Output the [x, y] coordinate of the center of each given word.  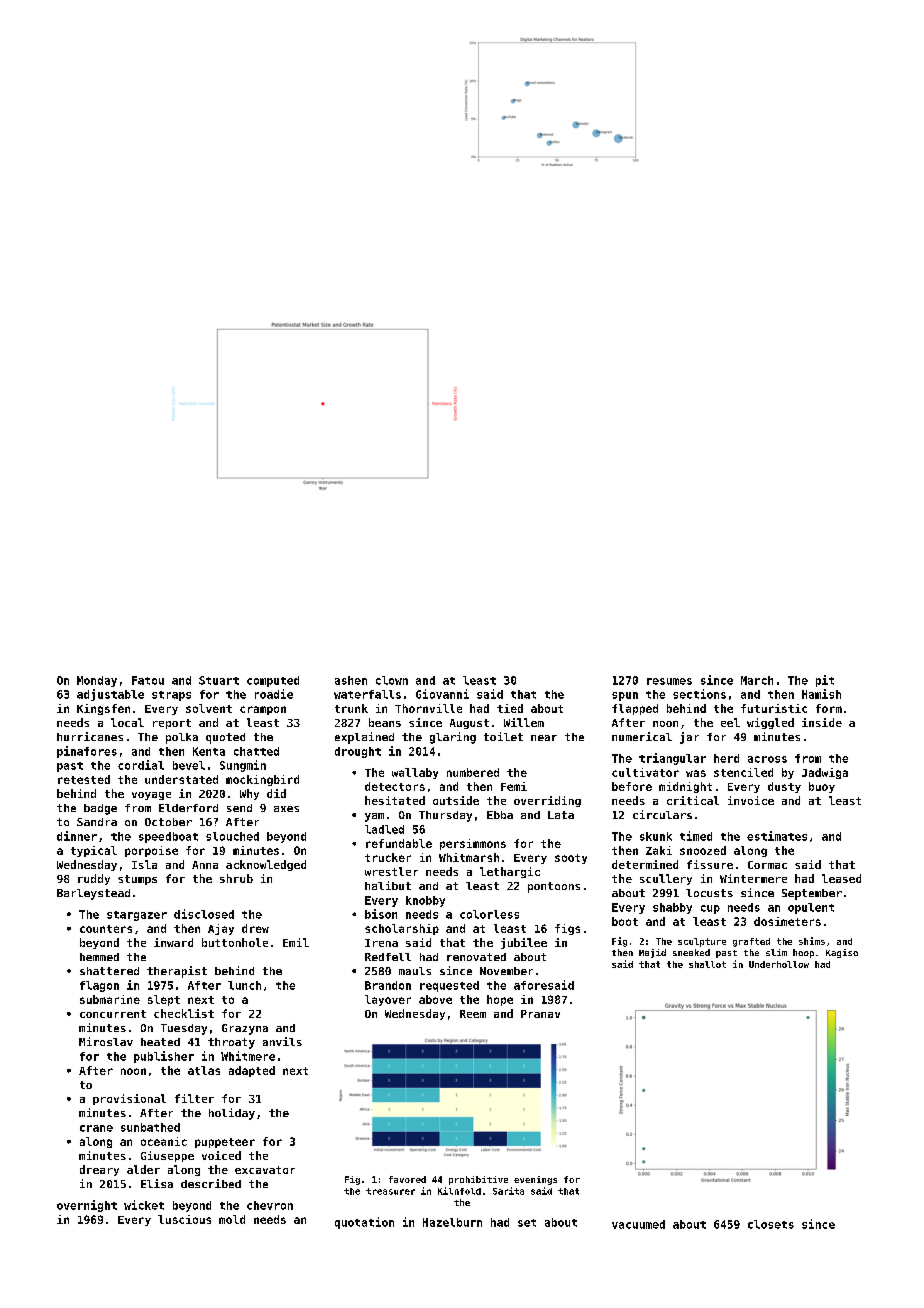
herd [726, 758]
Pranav [540, 1014]
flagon [99, 986]
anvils [282, 1041]
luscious [184, 1219]
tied [510, 708]
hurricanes [90, 736]
